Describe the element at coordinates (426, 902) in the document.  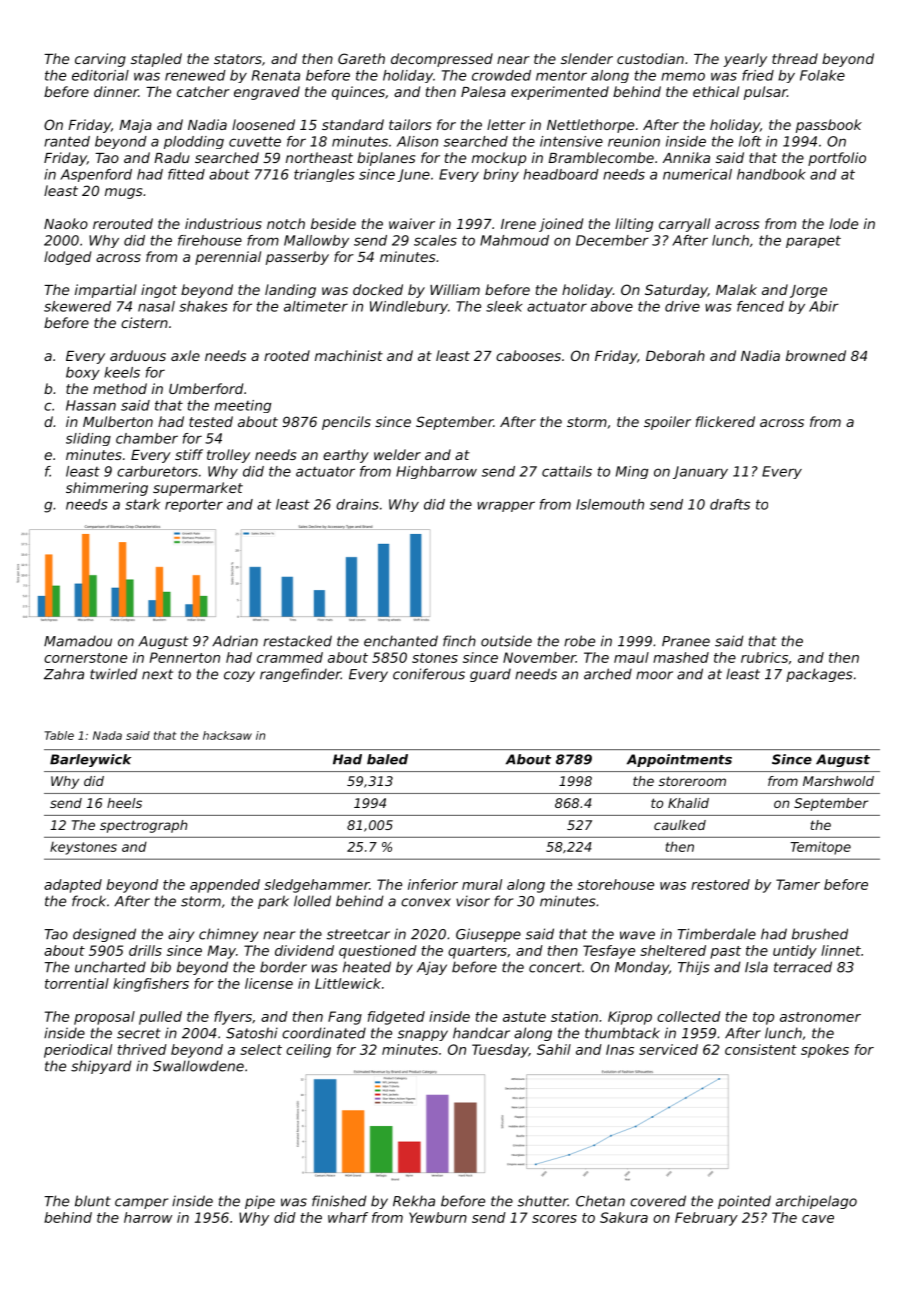
I see `convex` at that location.
